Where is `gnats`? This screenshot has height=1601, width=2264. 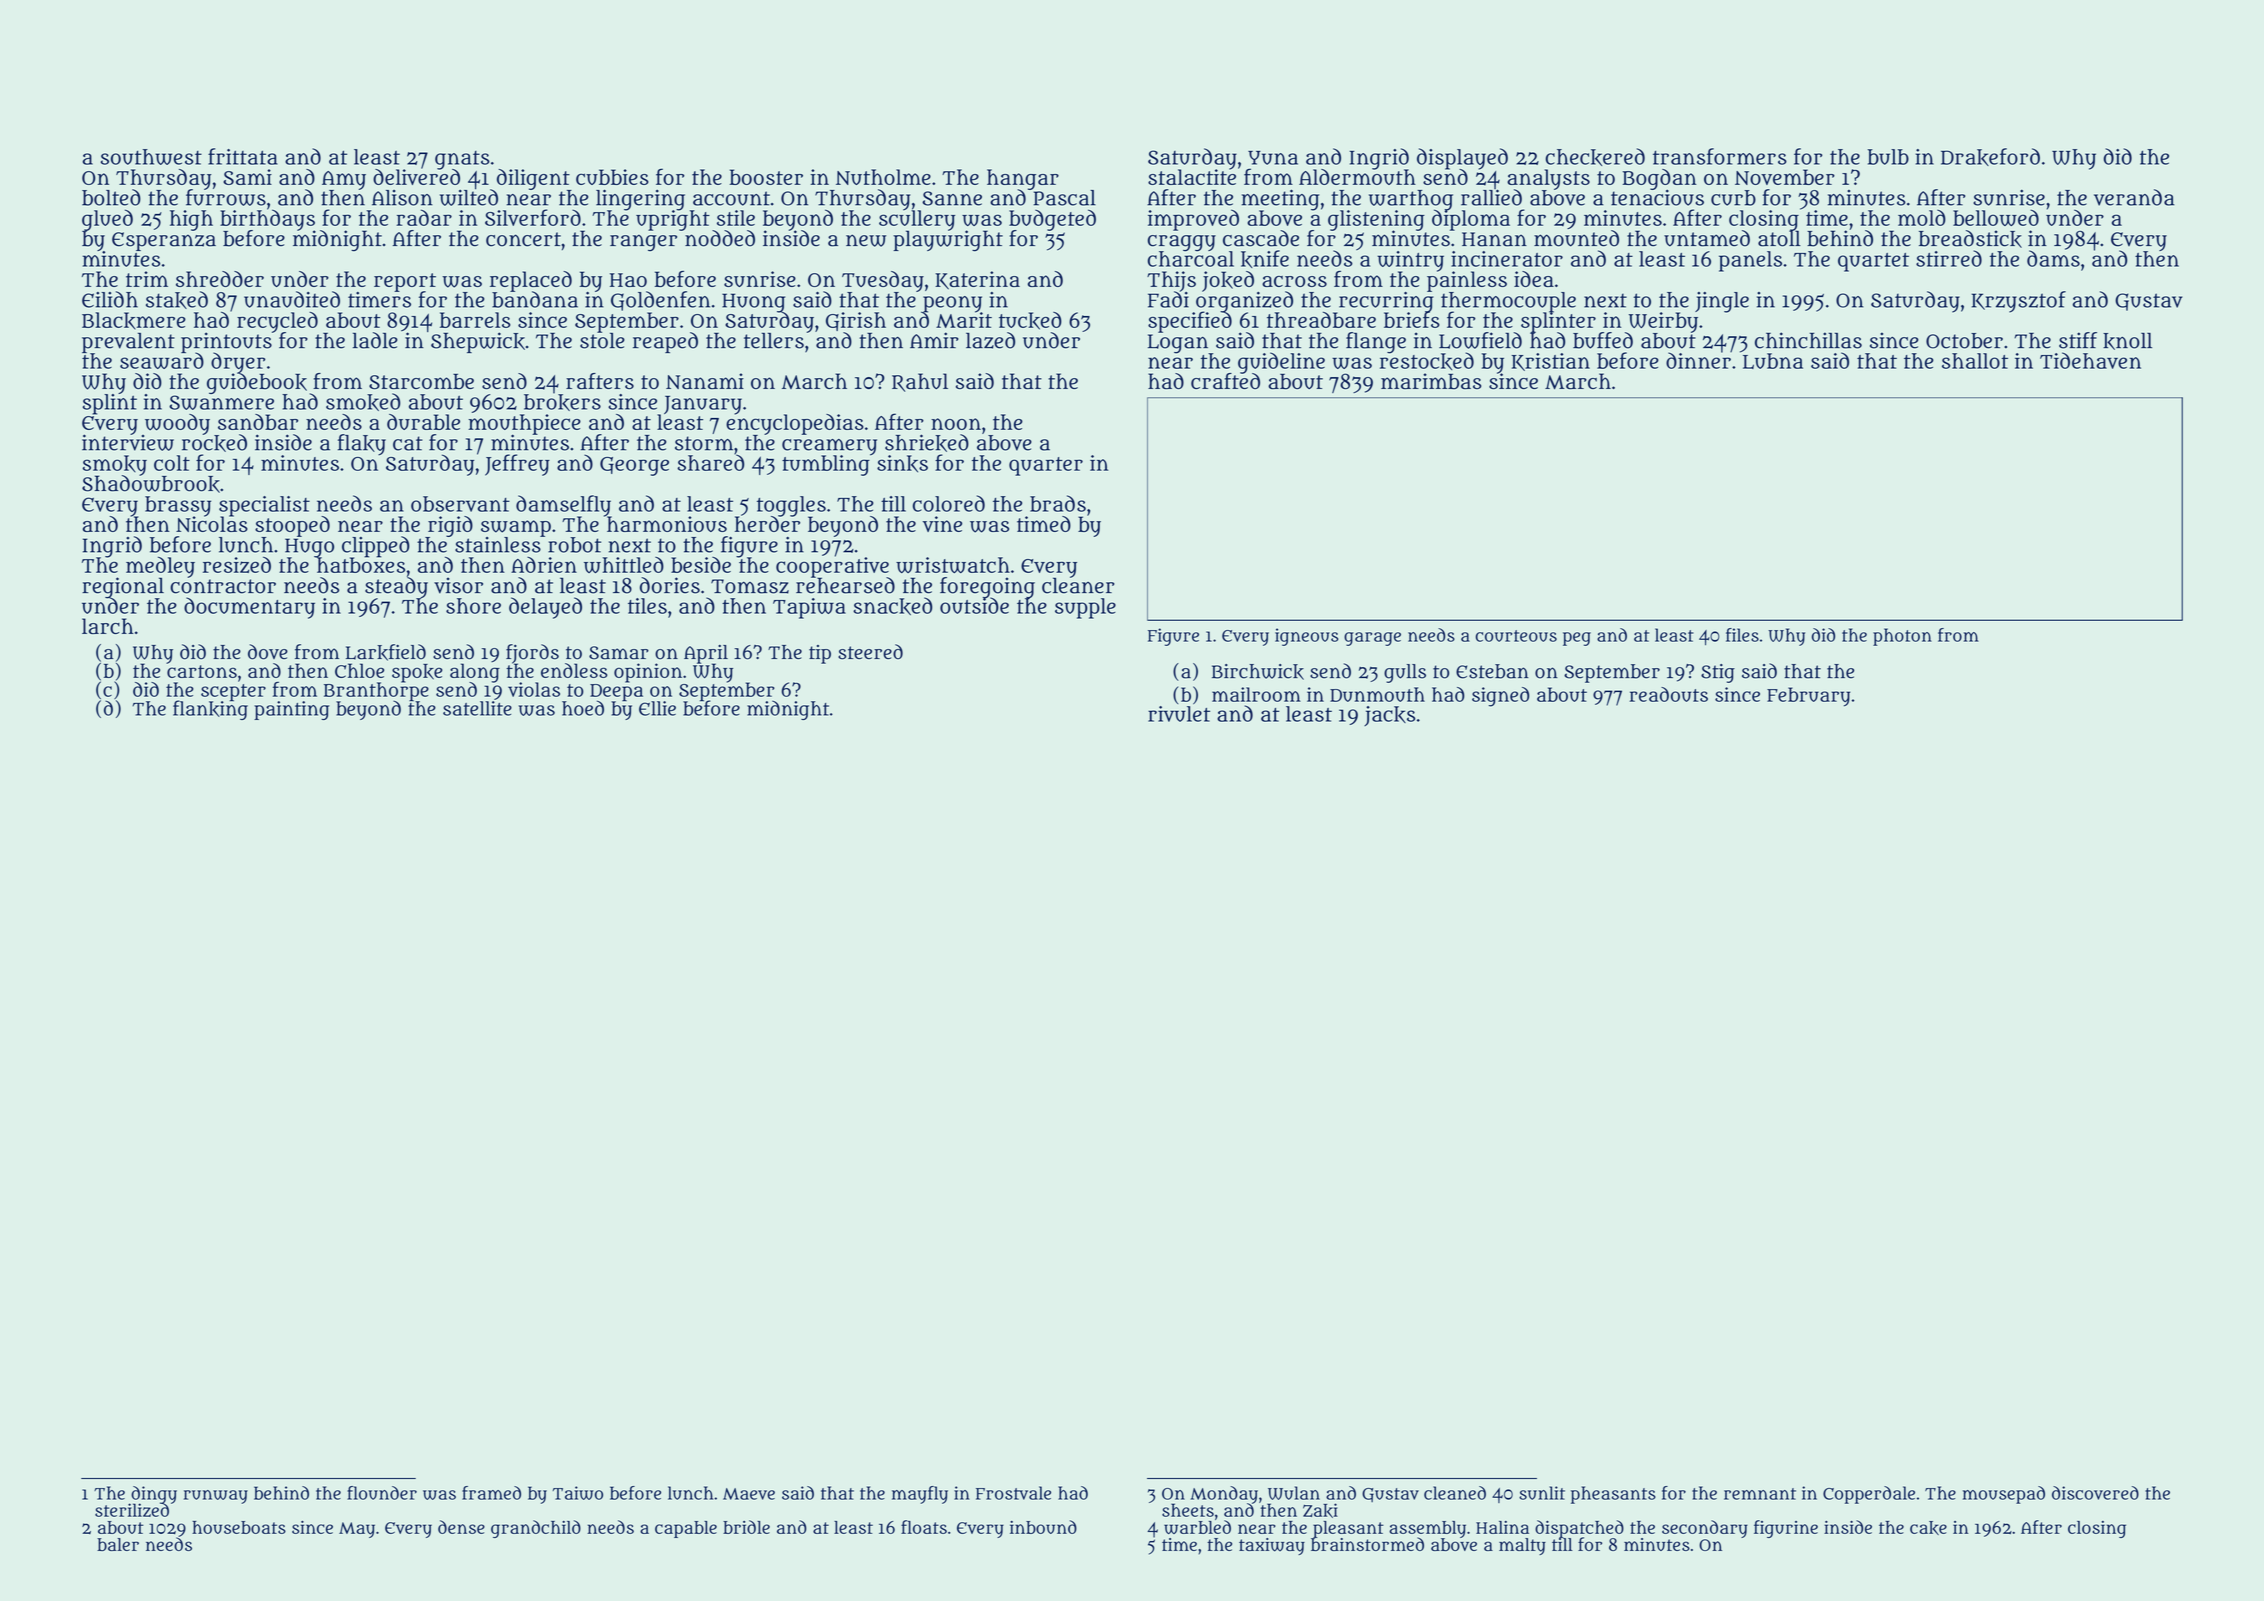 gnats is located at coordinates (462, 160).
